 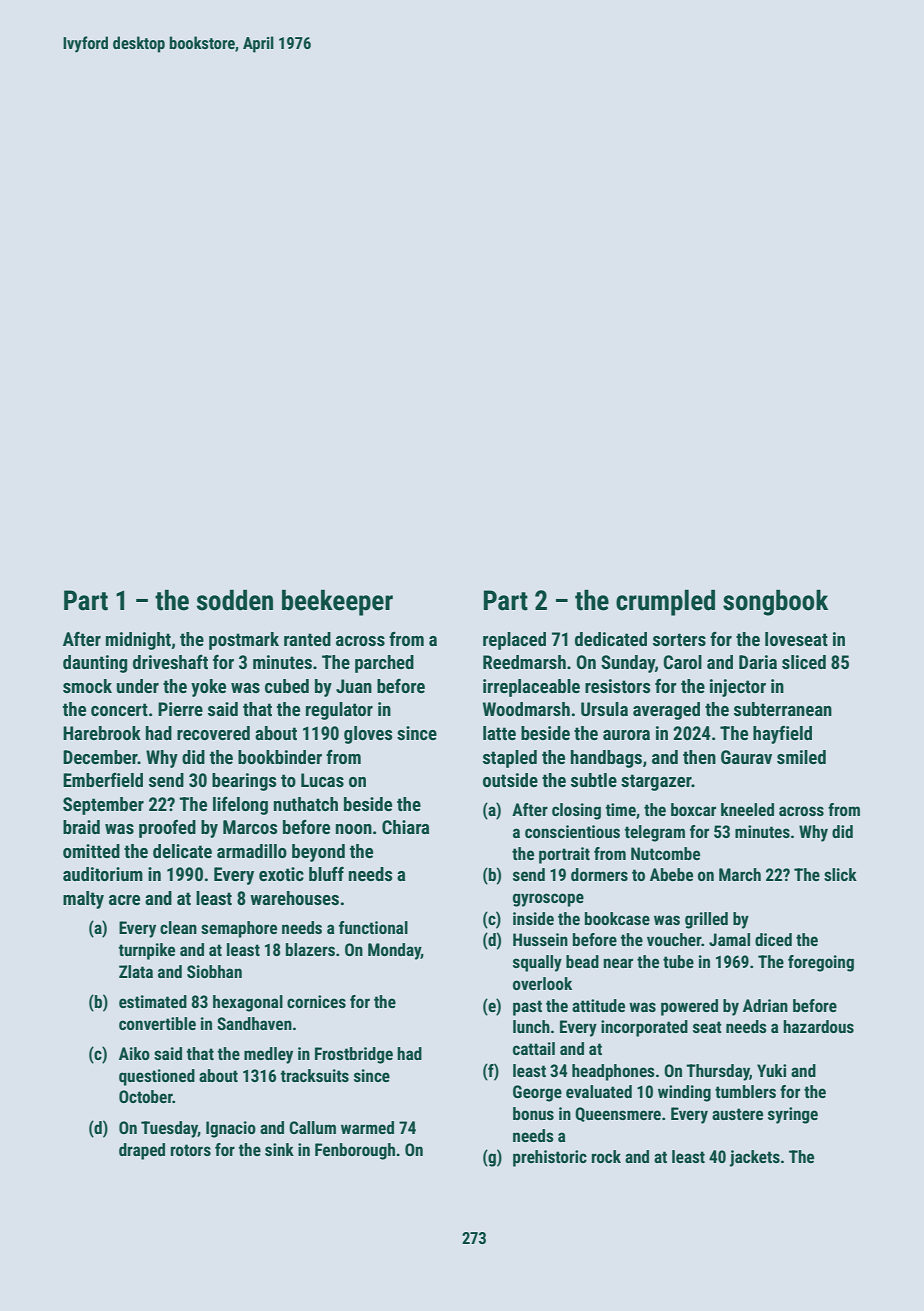 What do you see at coordinates (514, 641) in the image?
I see `replaced` at bounding box center [514, 641].
